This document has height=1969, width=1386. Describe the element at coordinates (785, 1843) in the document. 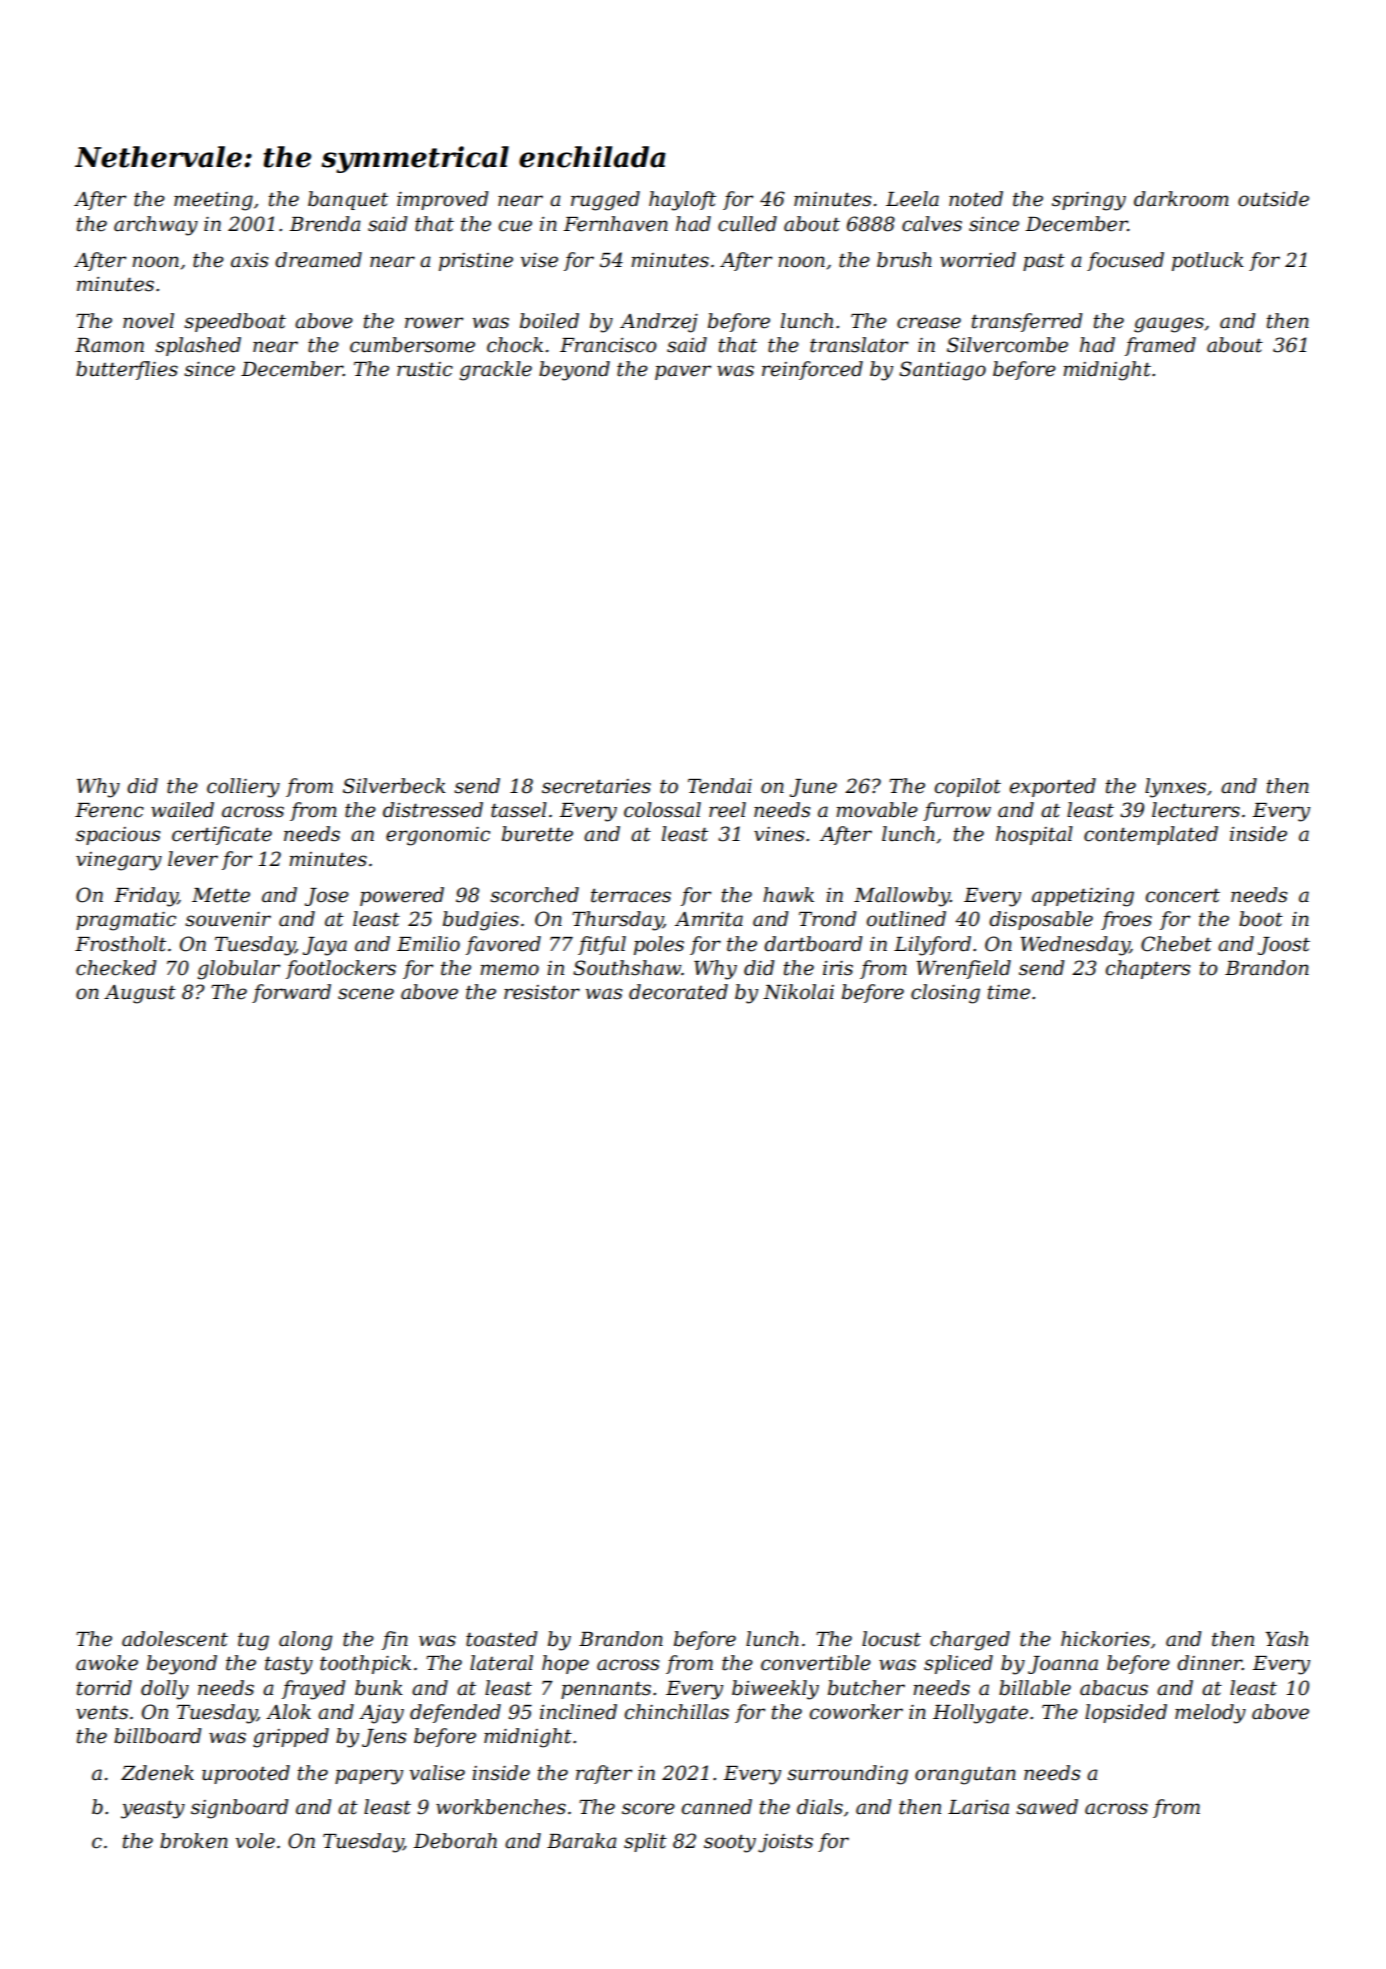

I see `joists` at that location.
